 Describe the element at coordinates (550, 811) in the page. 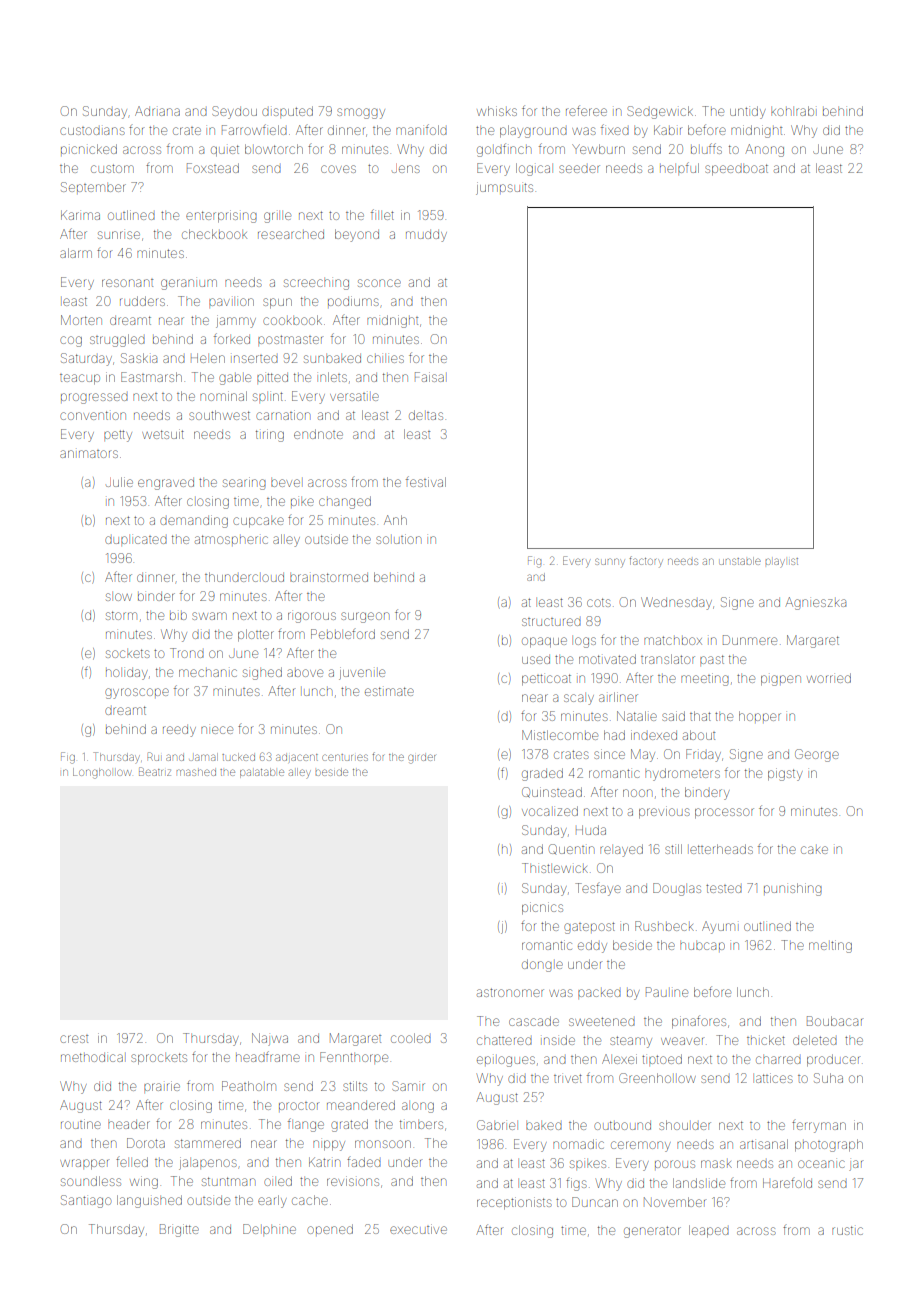

I see `vocalized` at that location.
